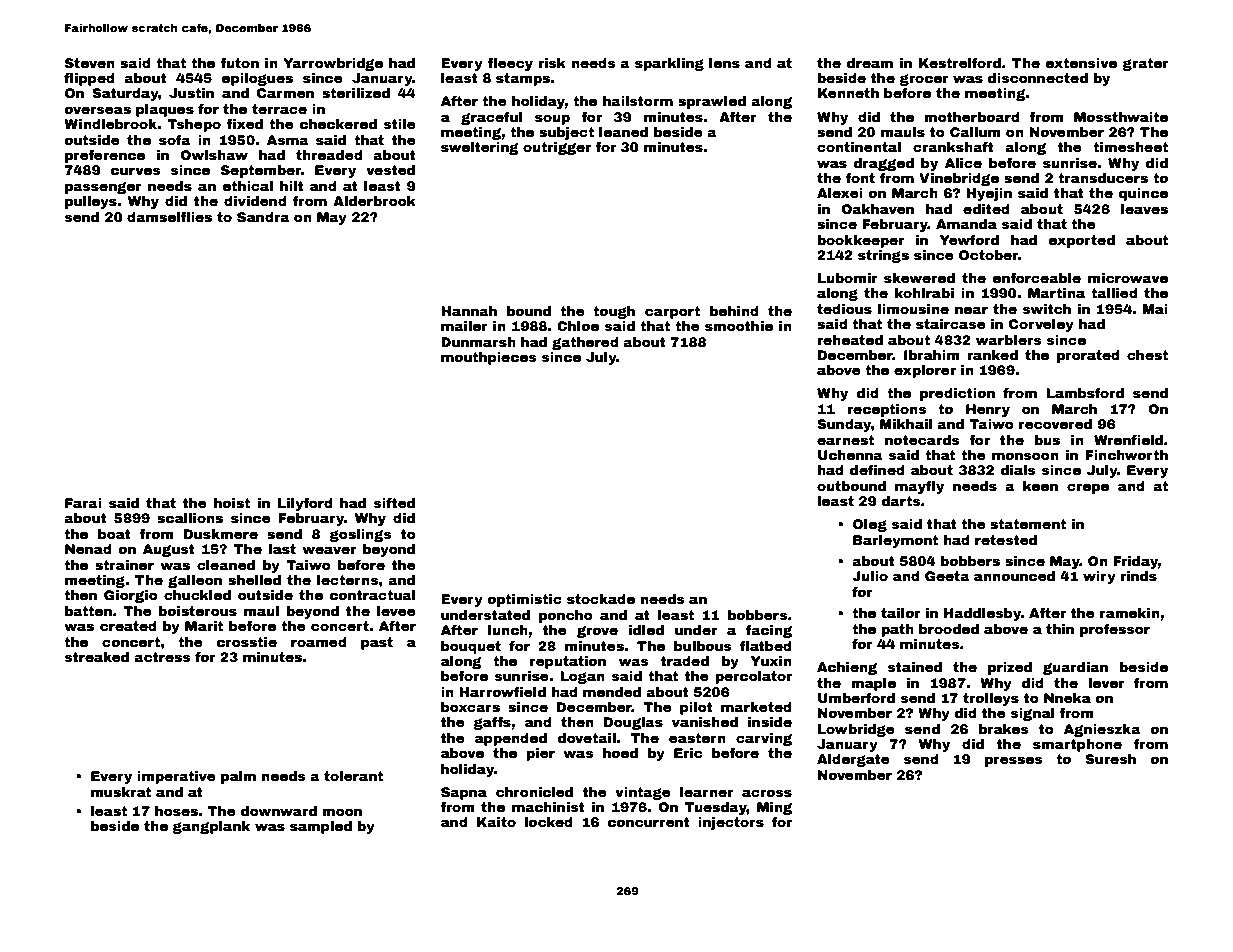 The width and height of the document is (1233, 952). I want to click on passenger, so click(103, 188).
